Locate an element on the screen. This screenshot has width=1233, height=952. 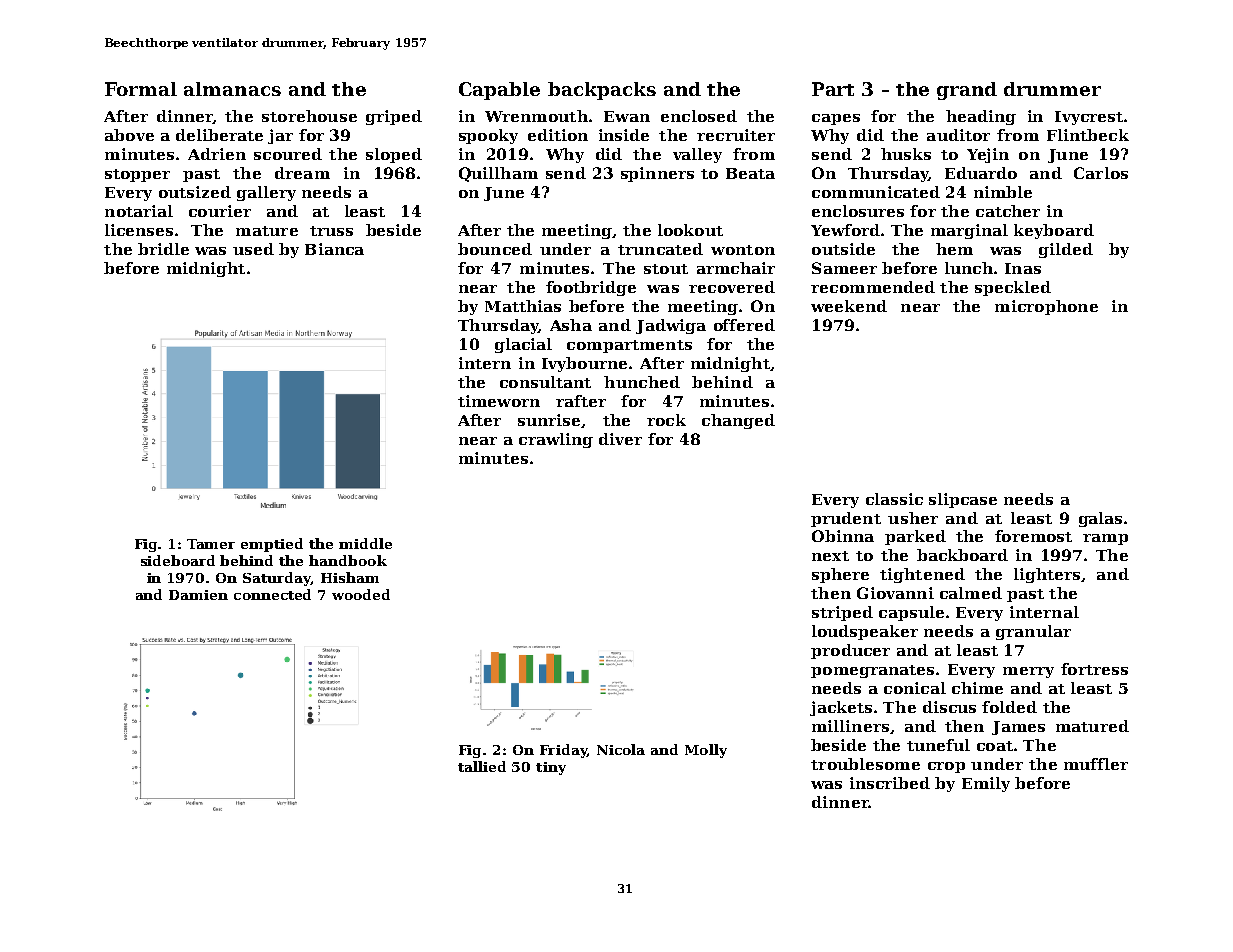
gilded is located at coordinates (1066, 250).
